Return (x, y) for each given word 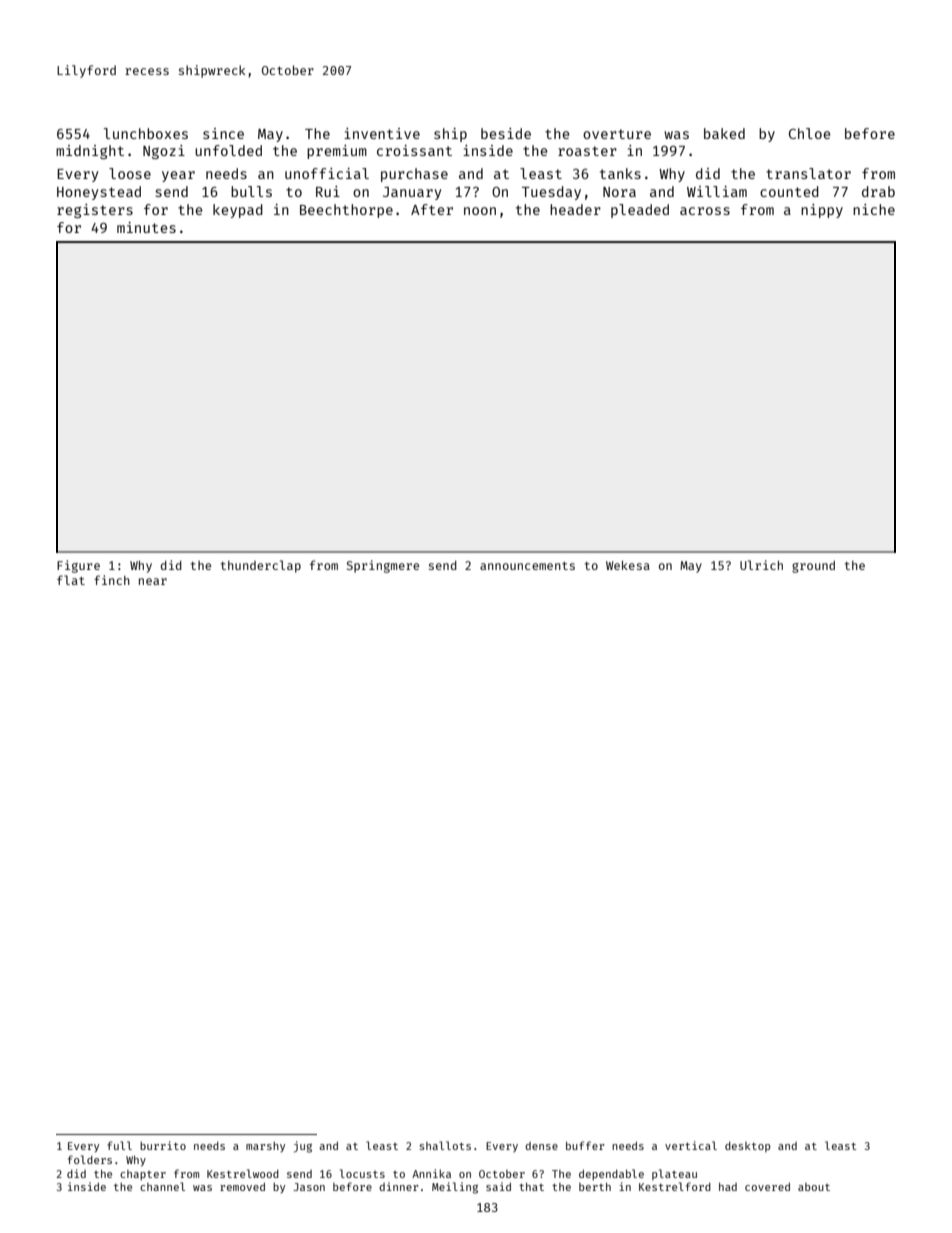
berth (595, 1187)
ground (813, 567)
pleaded (640, 211)
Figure (78, 566)
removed (242, 1187)
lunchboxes (146, 133)
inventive (382, 133)
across (705, 211)
